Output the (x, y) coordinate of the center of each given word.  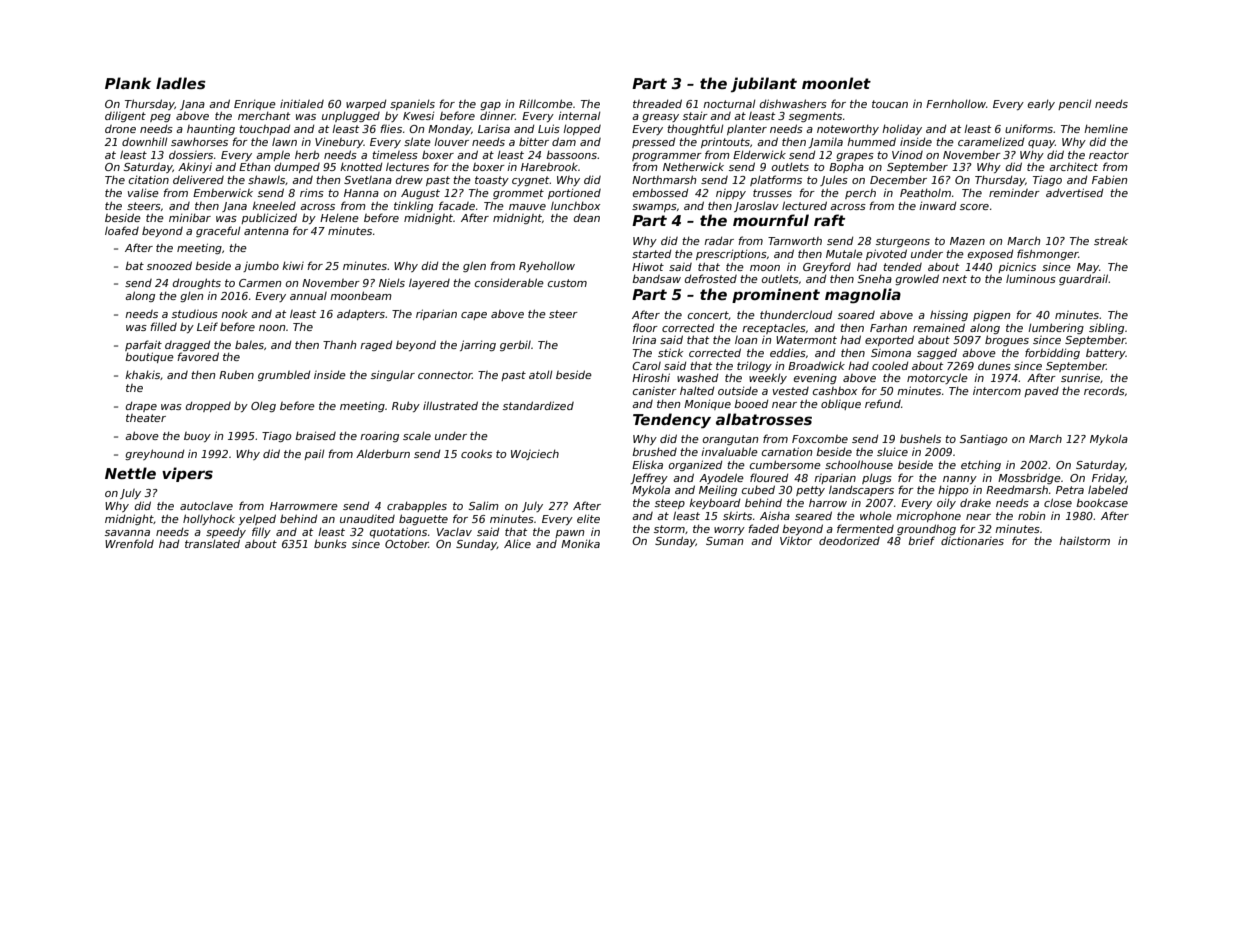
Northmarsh (664, 179)
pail (314, 454)
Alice (517, 543)
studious (195, 314)
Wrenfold (129, 543)
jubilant (764, 85)
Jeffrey (649, 478)
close (1058, 502)
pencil (1074, 104)
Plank (128, 83)
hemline (1106, 128)
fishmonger (1048, 254)
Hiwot (648, 266)
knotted (361, 166)
